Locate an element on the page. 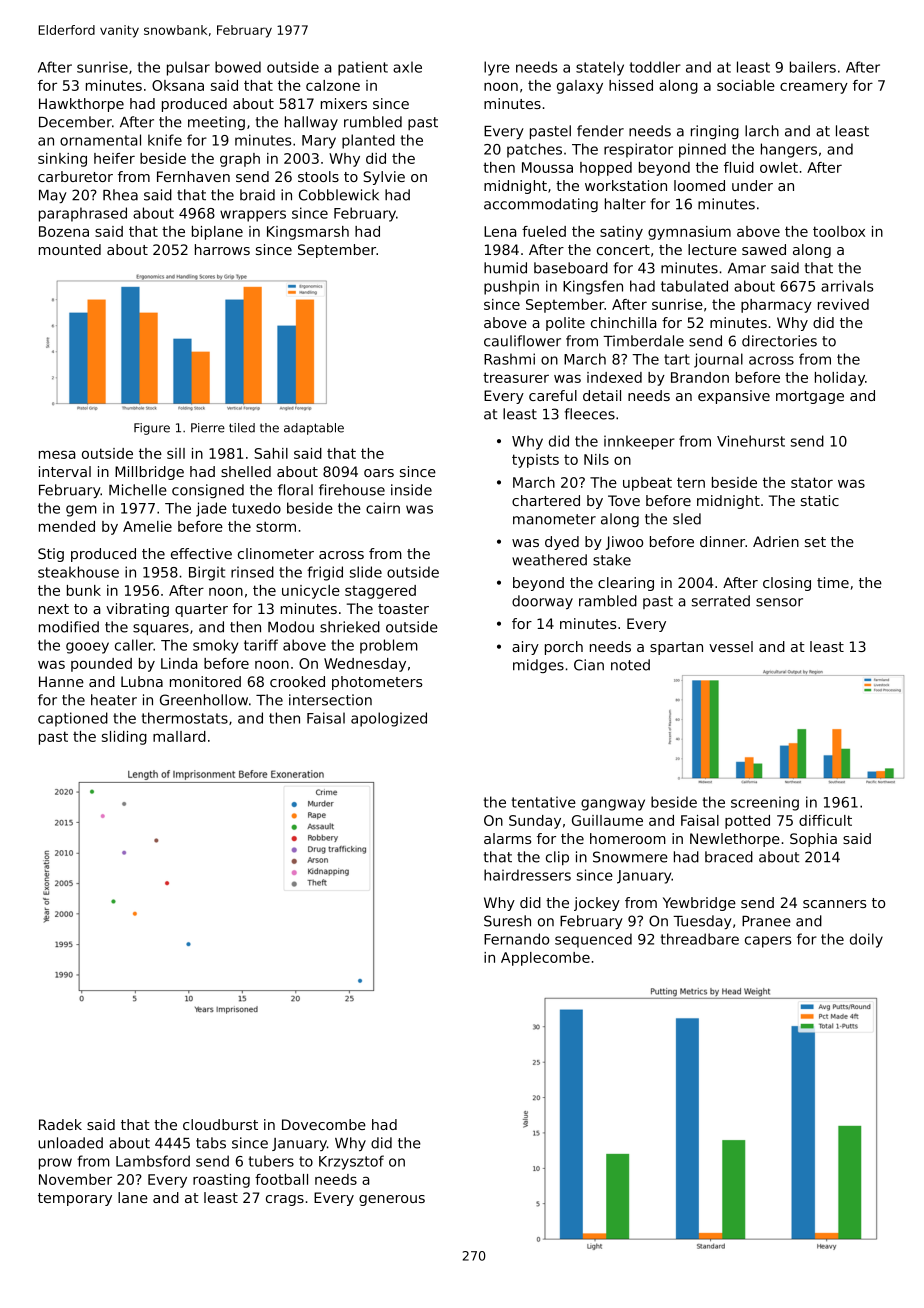  stator is located at coordinates (812, 482).
